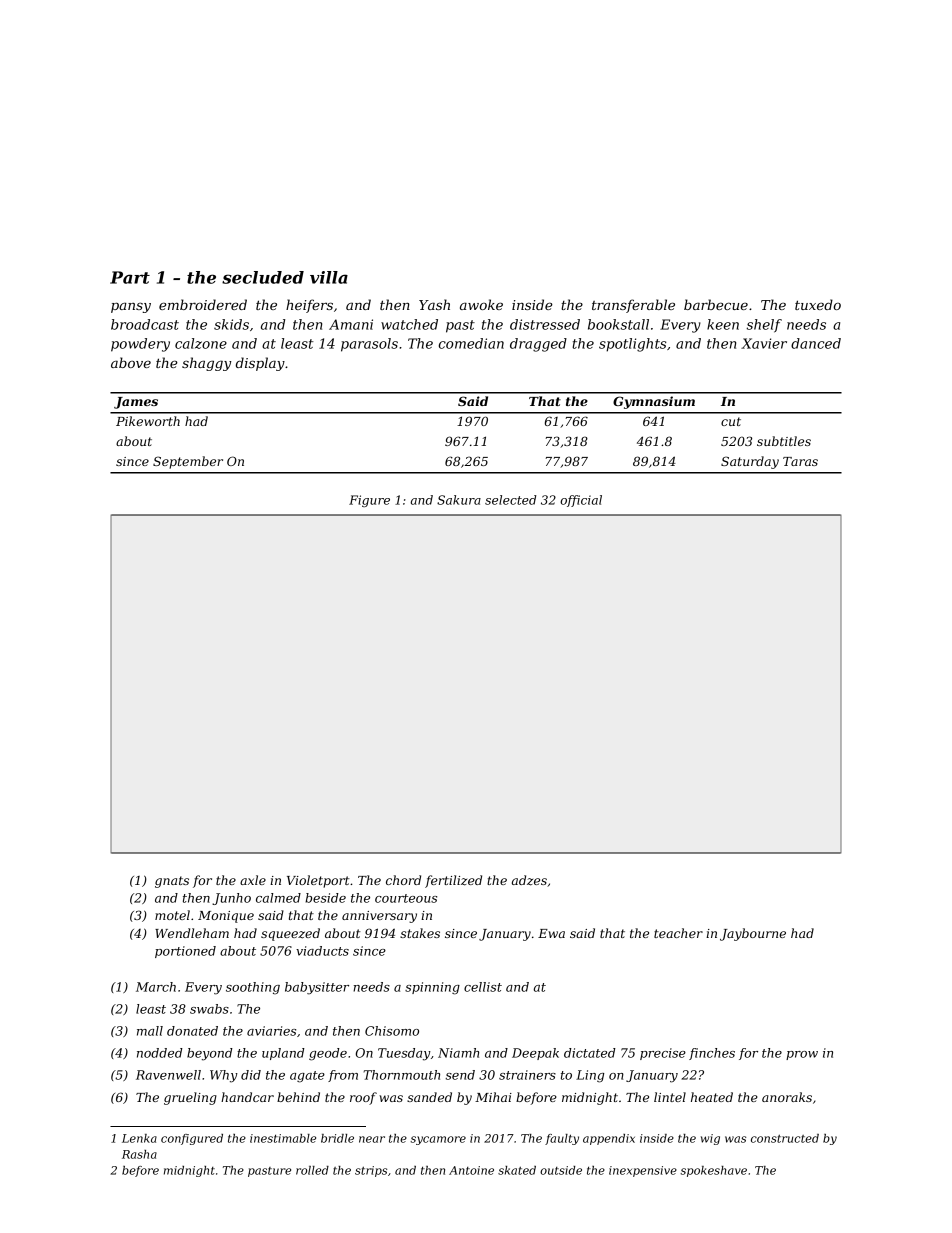 The width and height of the image is (952, 1233). Describe the element at coordinates (510, 500) in the image. I see `selected` at that location.
